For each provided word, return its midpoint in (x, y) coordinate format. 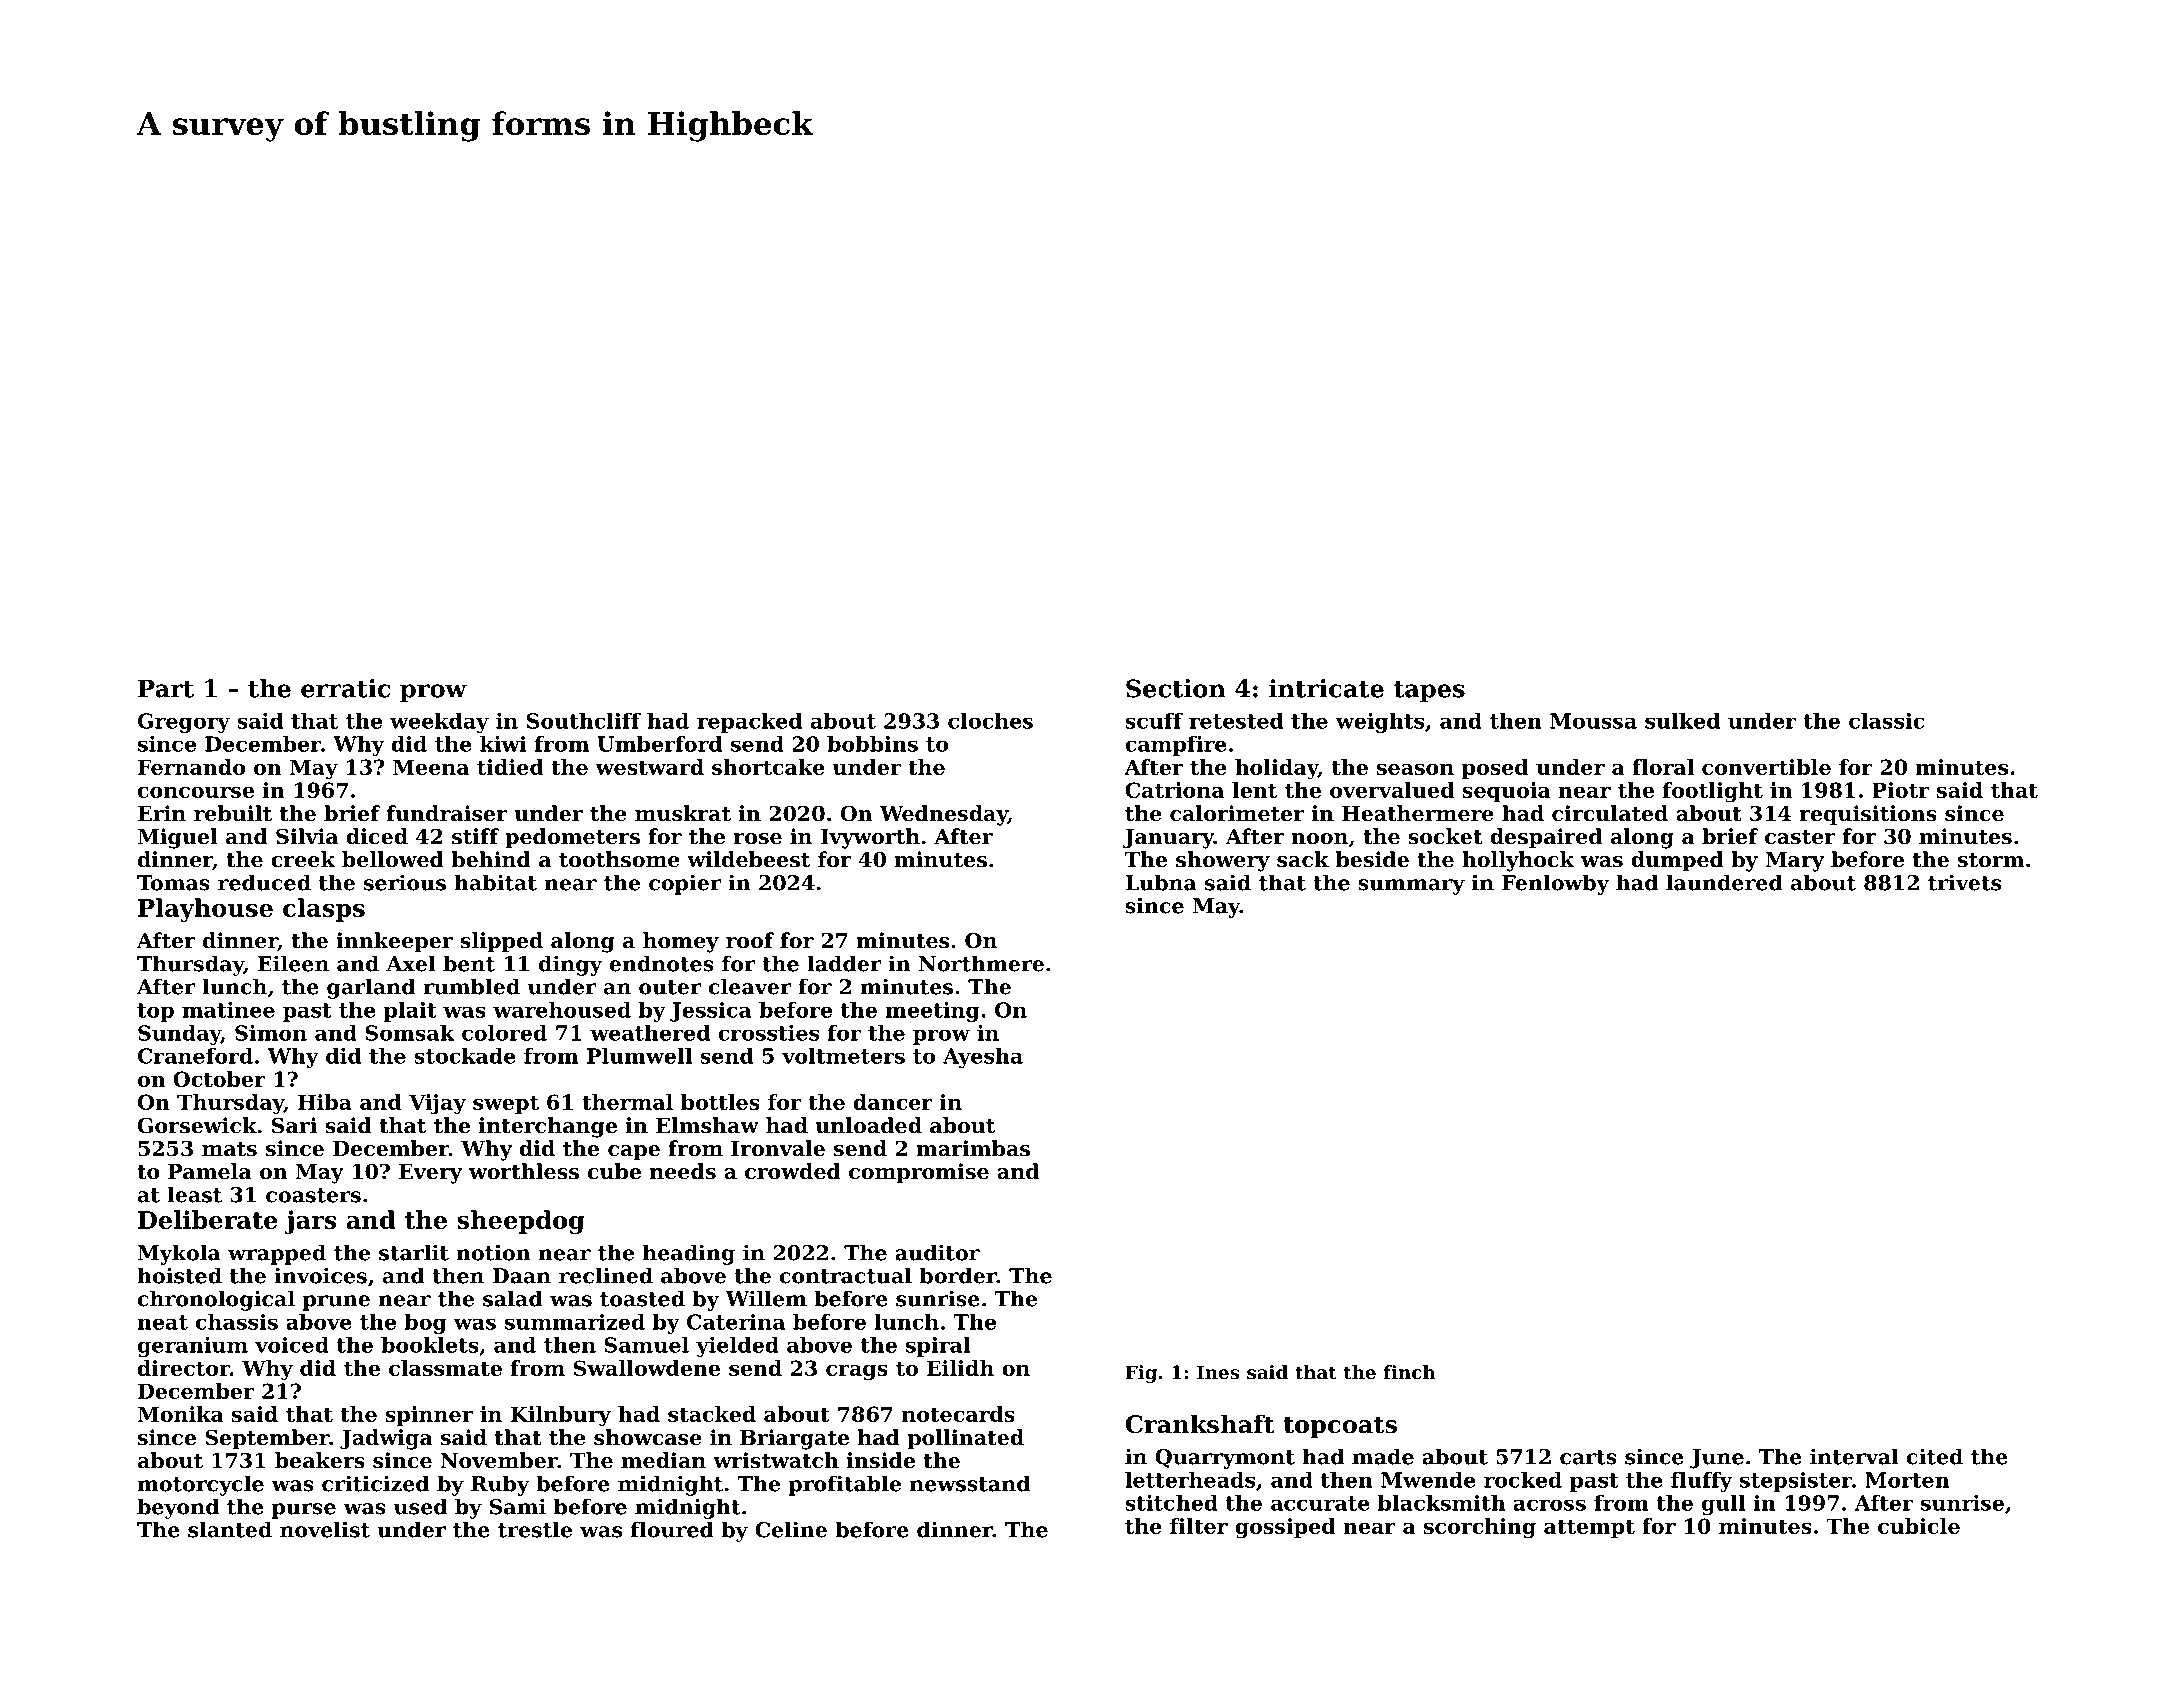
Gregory (184, 723)
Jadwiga (386, 1439)
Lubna (1161, 882)
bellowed (393, 859)
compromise (919, 1173)
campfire (1176, 746)
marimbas (973, 1148)
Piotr (1900, 790)
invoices (320, 1275)
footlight (1713, 792)
